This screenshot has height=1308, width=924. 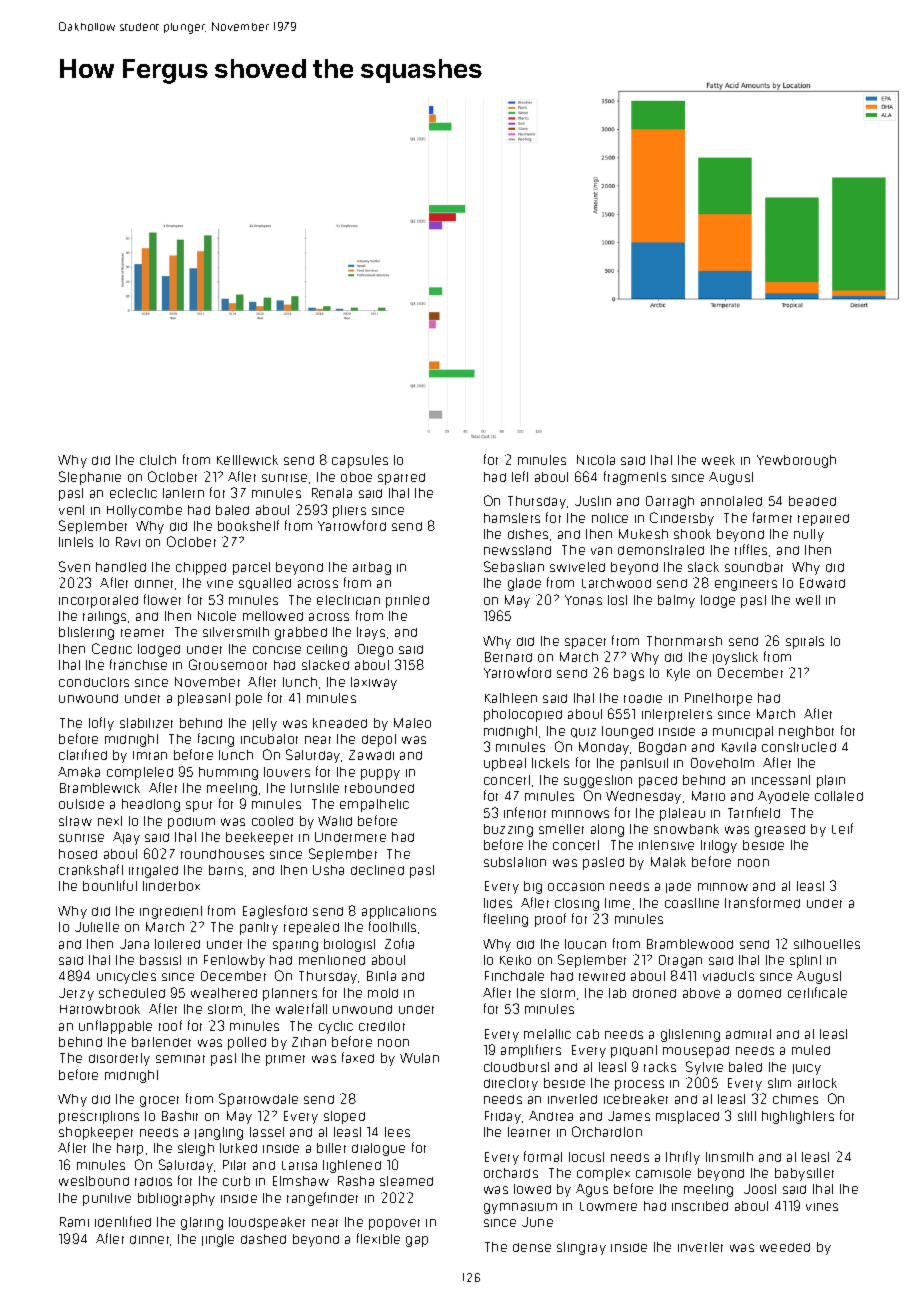 I want to click on annotated, so click(x=731, y=501).
